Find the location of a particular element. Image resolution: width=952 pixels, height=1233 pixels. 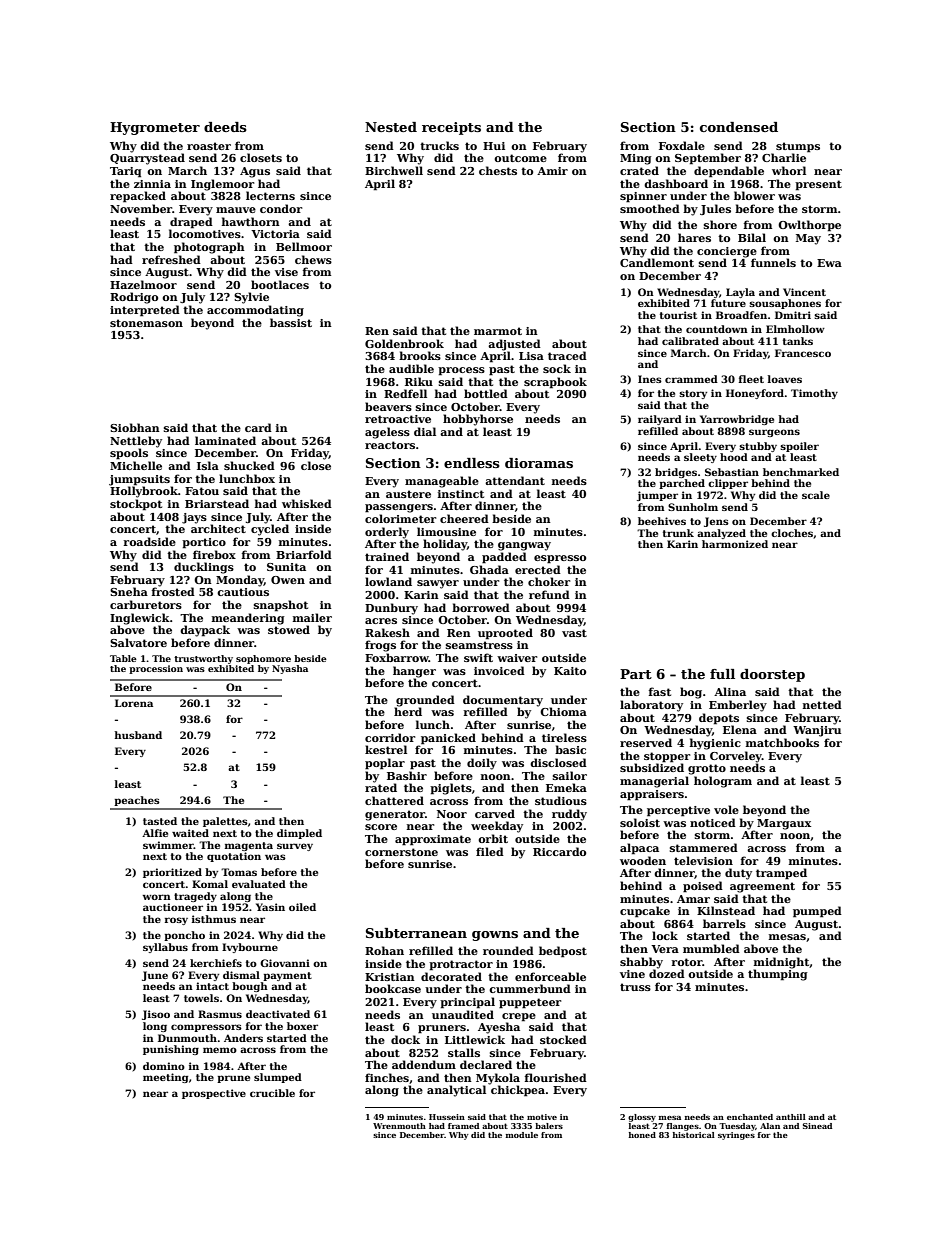

railyard is located at coordinates (660, 420).
